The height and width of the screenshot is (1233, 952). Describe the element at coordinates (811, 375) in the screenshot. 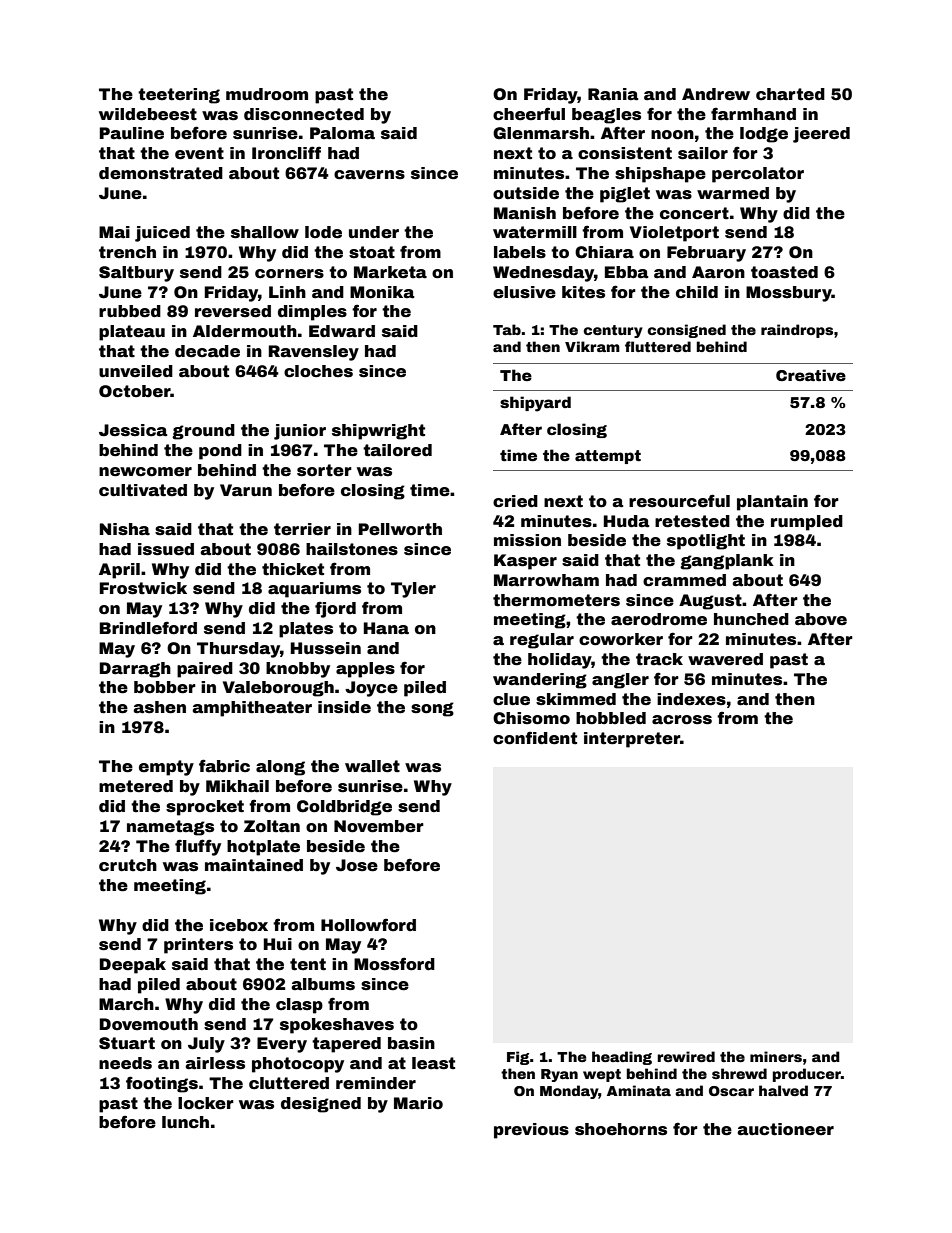

I see `Creative` at that location.
